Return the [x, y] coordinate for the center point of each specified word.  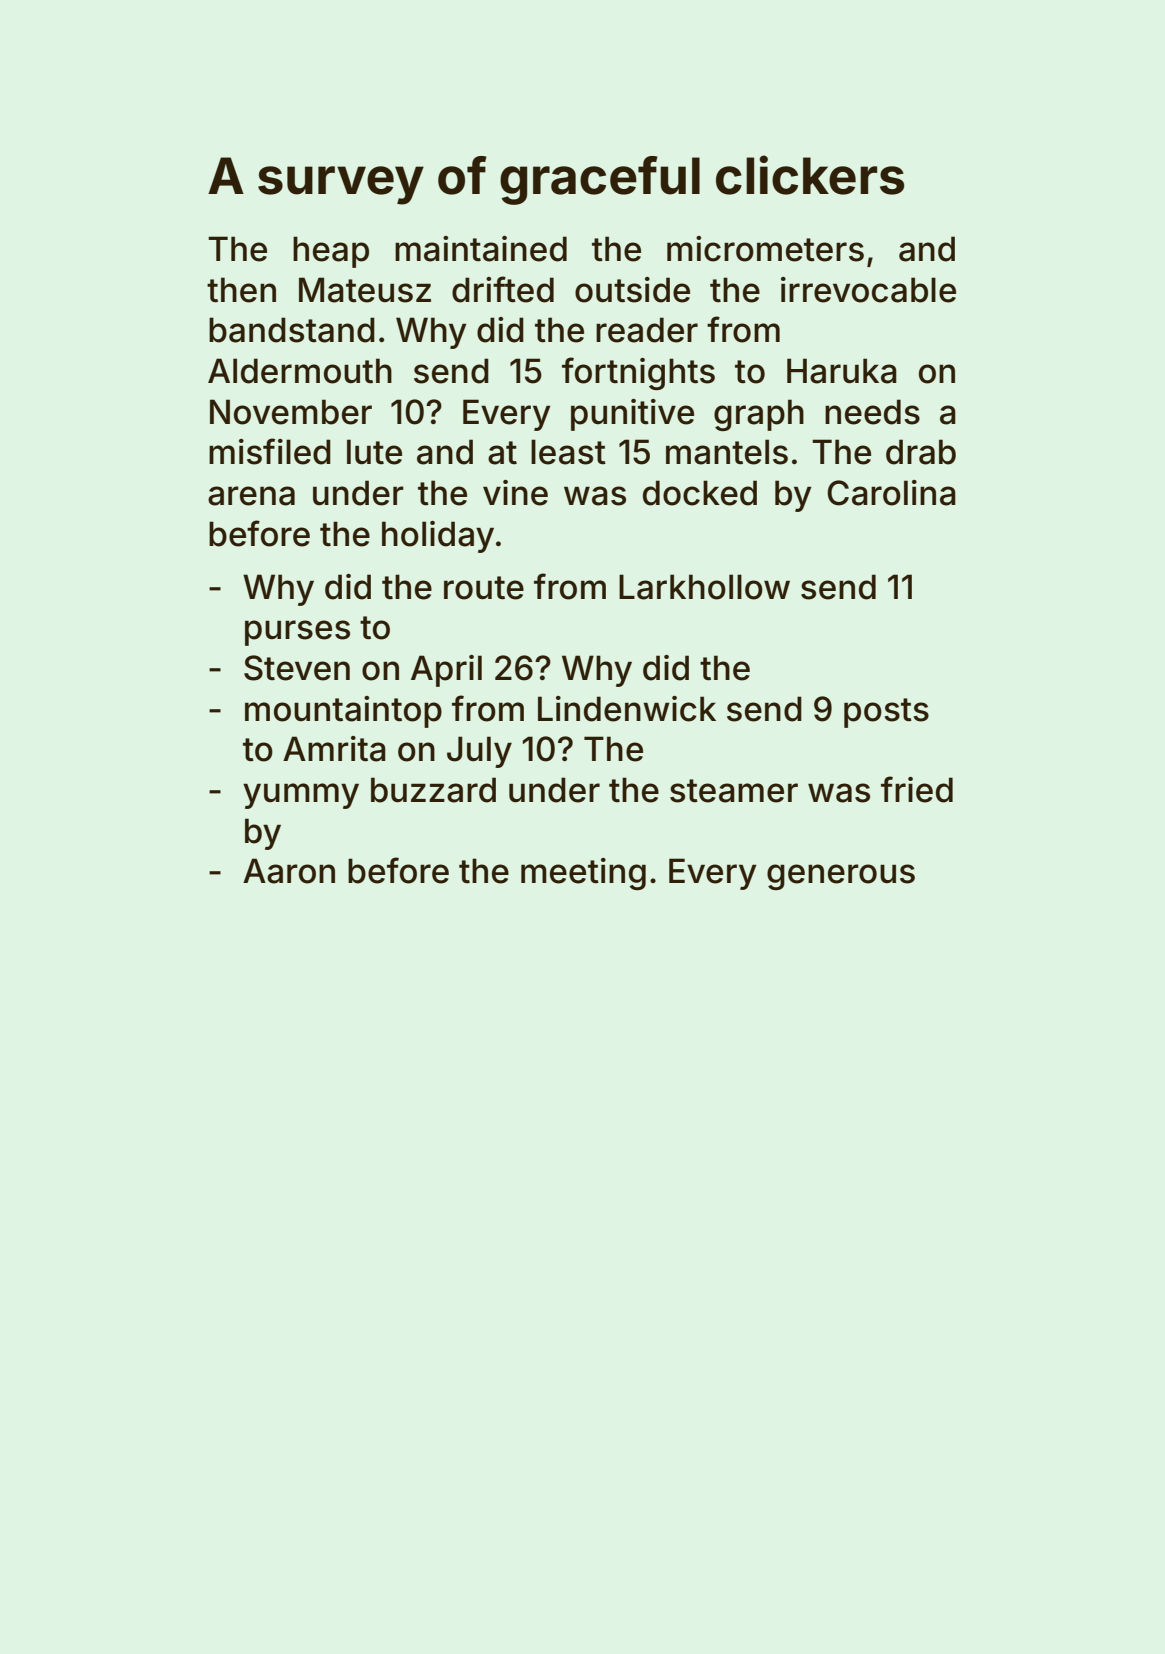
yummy [301, 796]
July [479, 752]
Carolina [891, 493]
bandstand [292, 330]
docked [700, 493]
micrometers [765, 249]
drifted [503, 289]
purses [297, 633]
